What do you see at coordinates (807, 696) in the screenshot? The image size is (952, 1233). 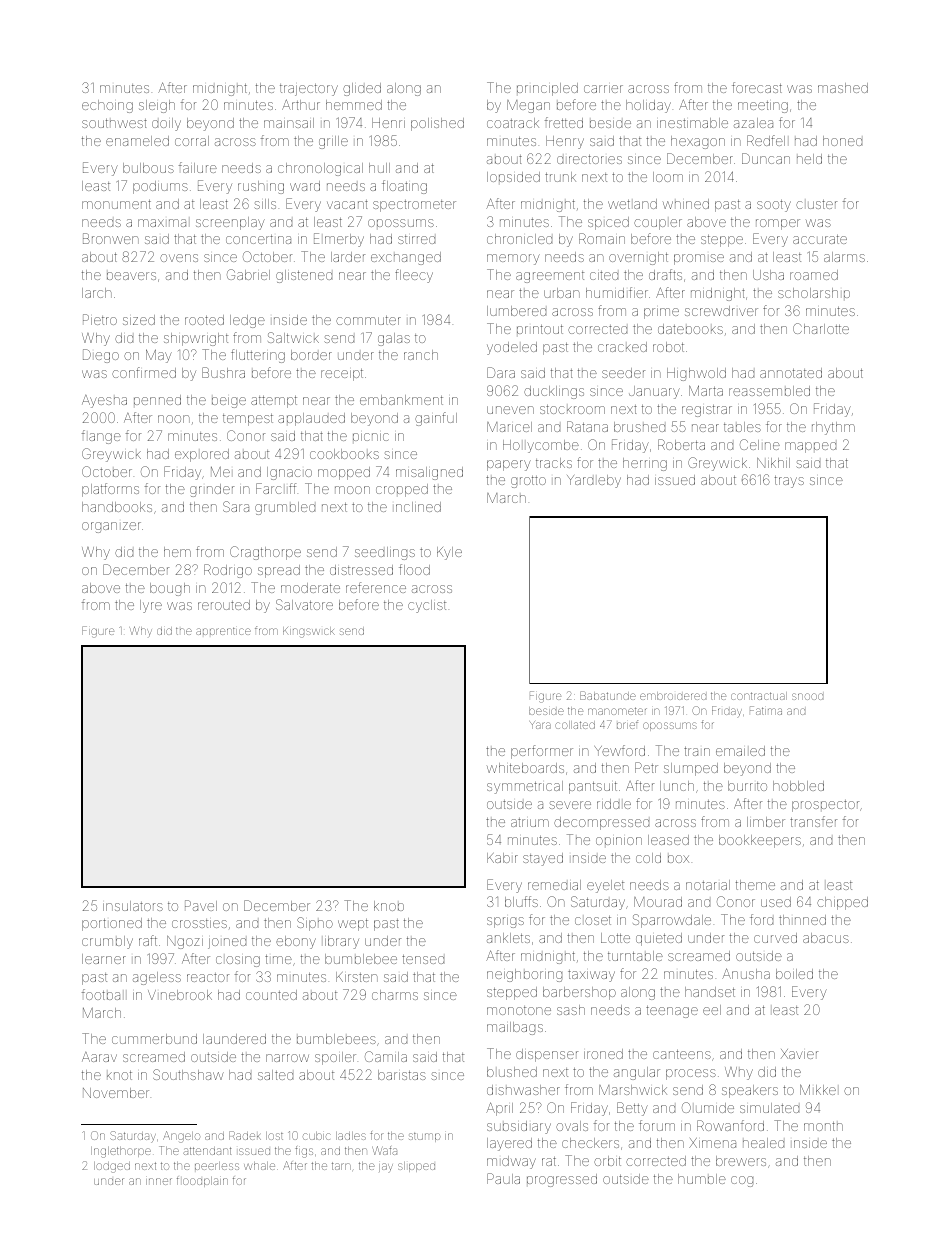 I see `snood` at bounding box center [807, 696].
